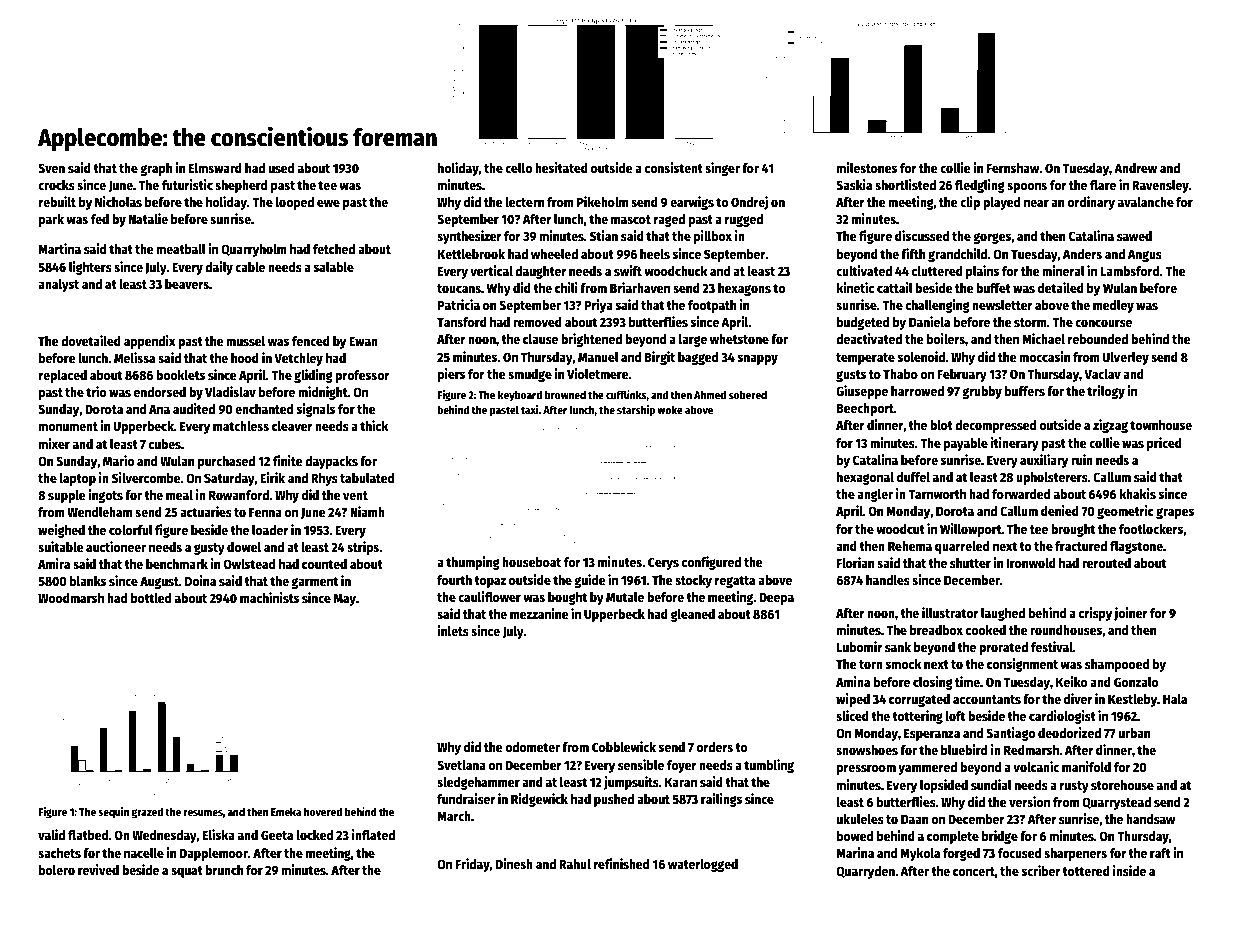 The height and width of the page is (952, 1233). What do you see at coordinates (363, 548) in the page?
I see `strips` at bounding box center [363, 548].
